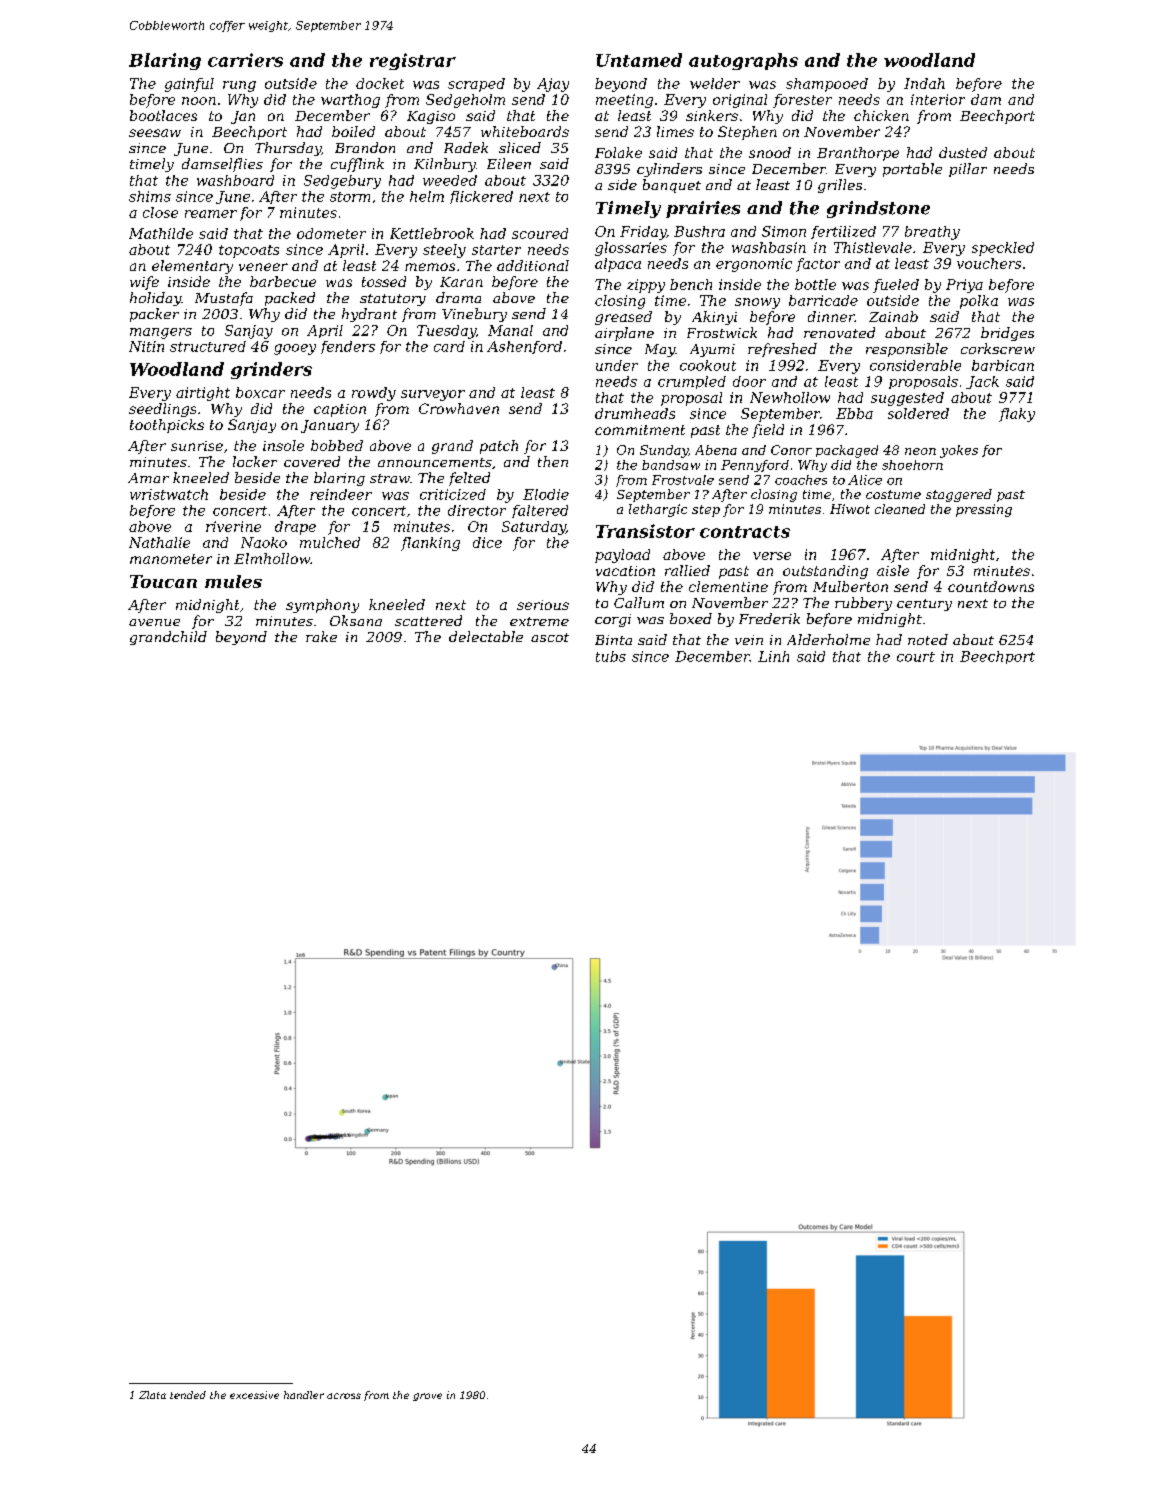 The width and height of the screenshot is (1164, 1507). I want to click on tubs, so click(611, 656).
